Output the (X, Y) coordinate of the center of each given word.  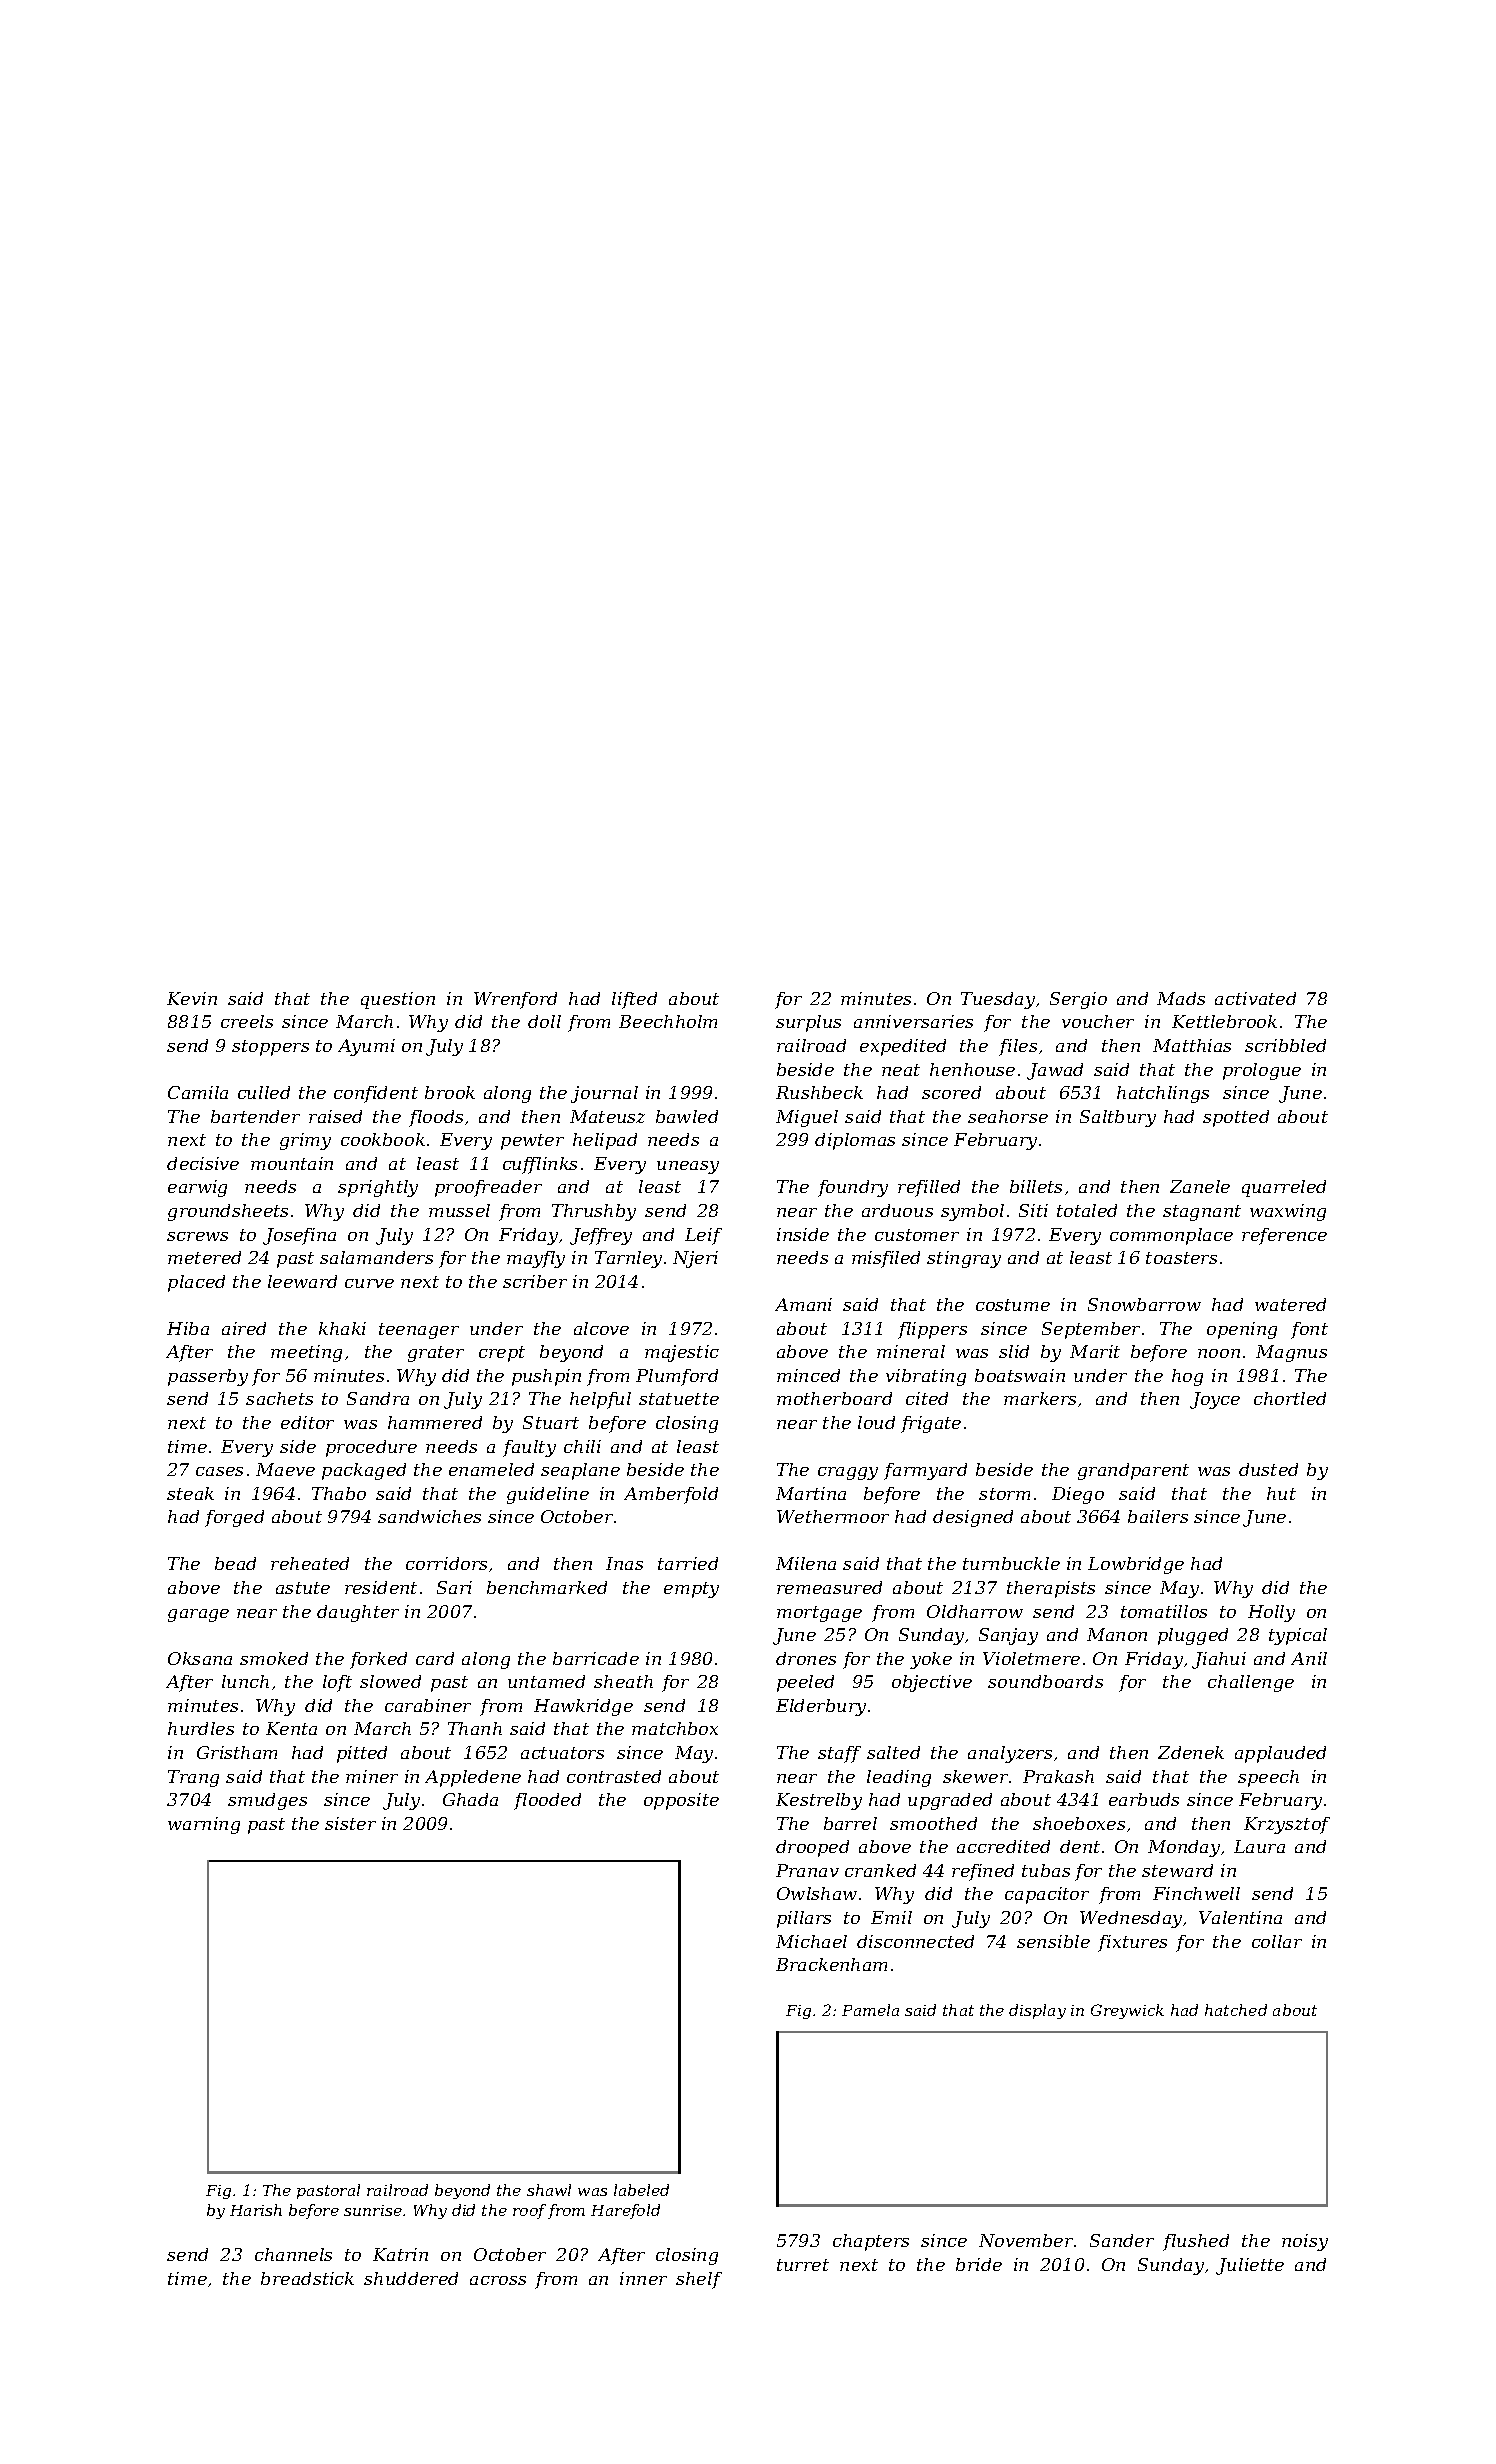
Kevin (192, 998)
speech (1268, 1778)
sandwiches (429, 1516)
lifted (634, 1000)
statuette (679, 1399)
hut (1281, 1493)
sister (350, 1823)
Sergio (1078, 1000)
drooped (812, 1848)
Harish (256, 2210)
